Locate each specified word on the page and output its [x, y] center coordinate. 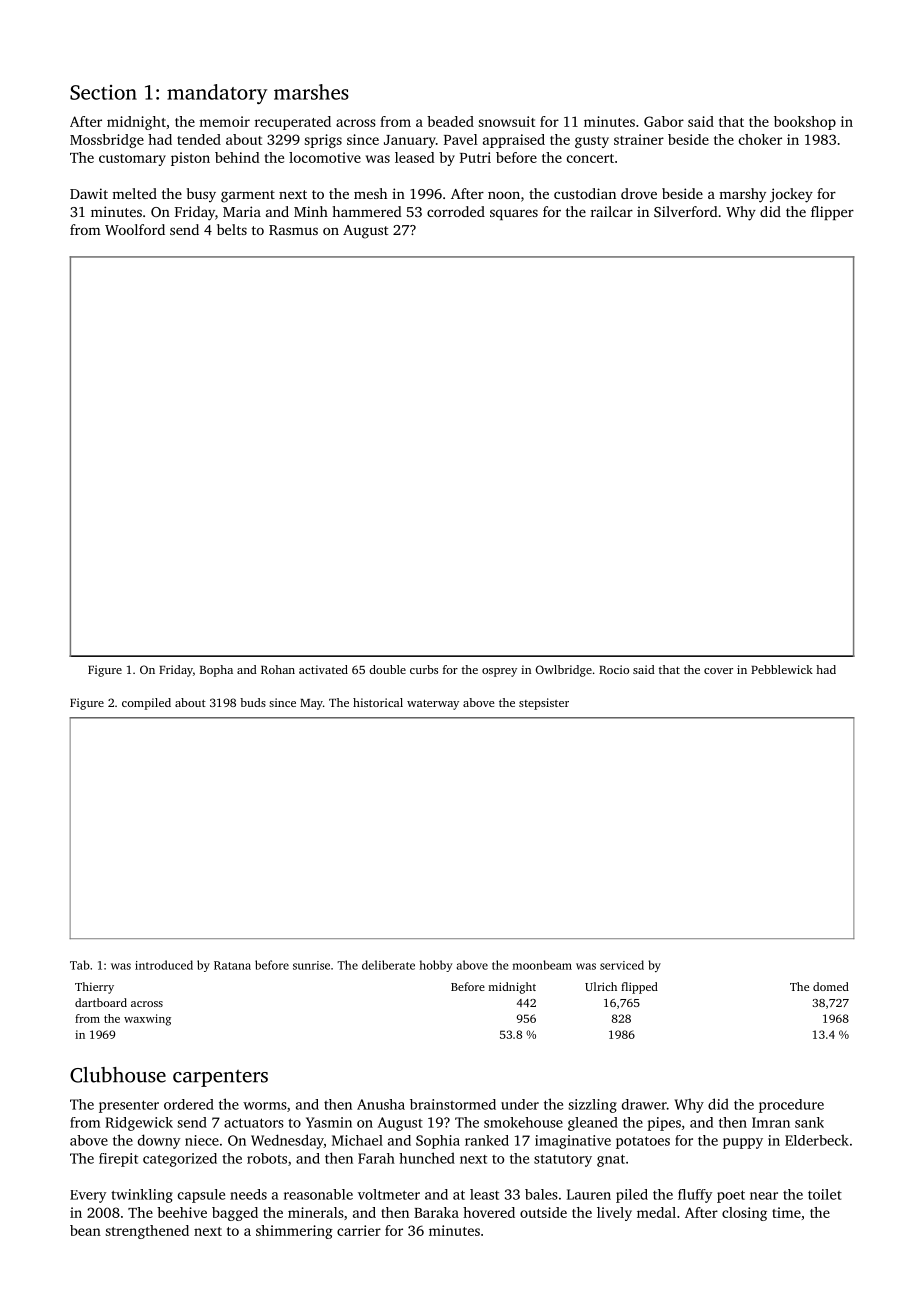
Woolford [135, 229]
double [387, 669]
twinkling [142, 1196]
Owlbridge [564, 671]
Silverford [686, 211]
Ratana [232, 965]
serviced [622, 965]
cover [718, 671]
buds [253, 702]
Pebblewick [782, 669]
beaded [450, 121]
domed [831, 986]
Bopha [216, 671]
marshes [311, 92]
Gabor [664, 121]
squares [514, 214]
